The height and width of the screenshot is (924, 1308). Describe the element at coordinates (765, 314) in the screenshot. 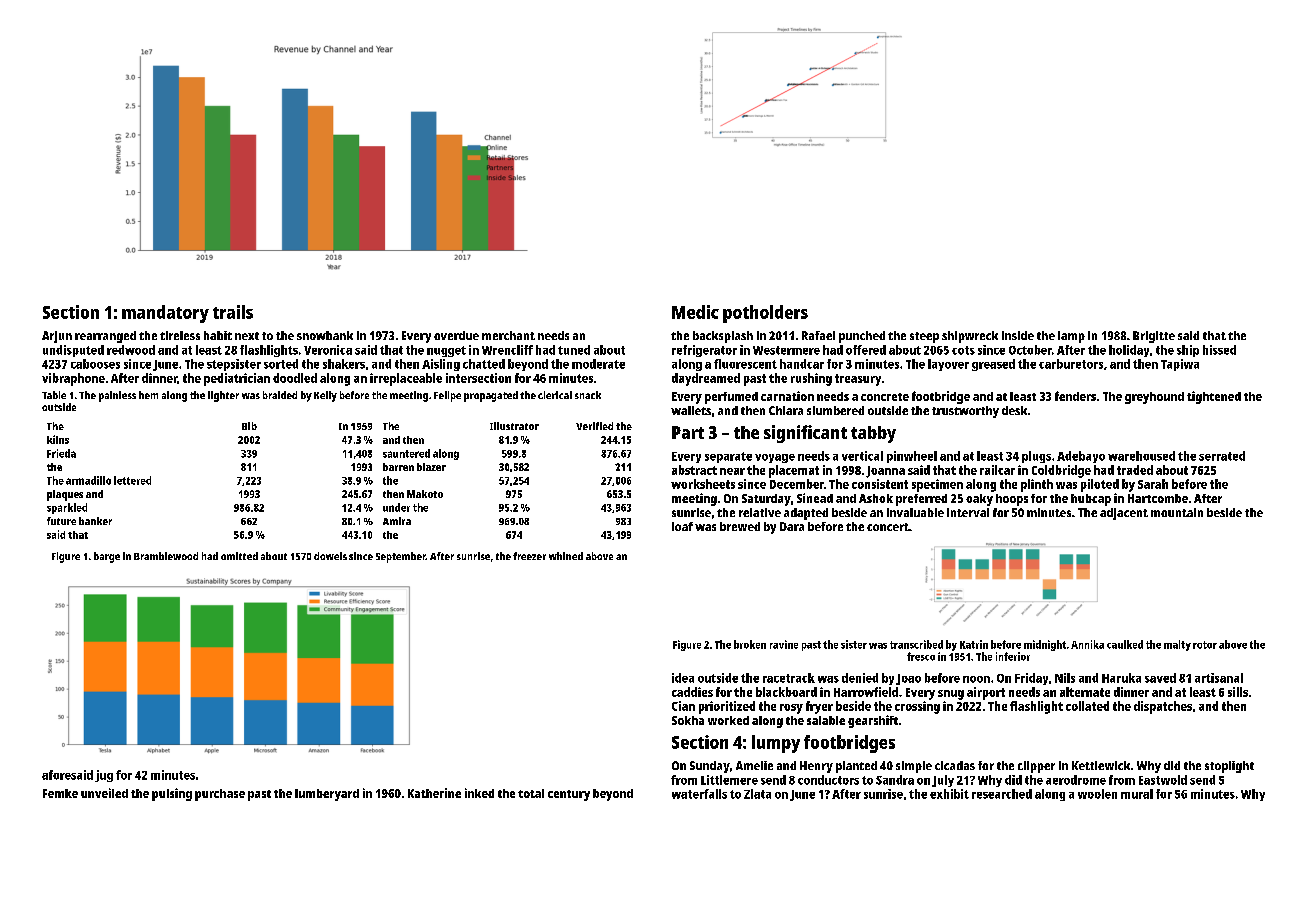

I see `potholders` at that location.
